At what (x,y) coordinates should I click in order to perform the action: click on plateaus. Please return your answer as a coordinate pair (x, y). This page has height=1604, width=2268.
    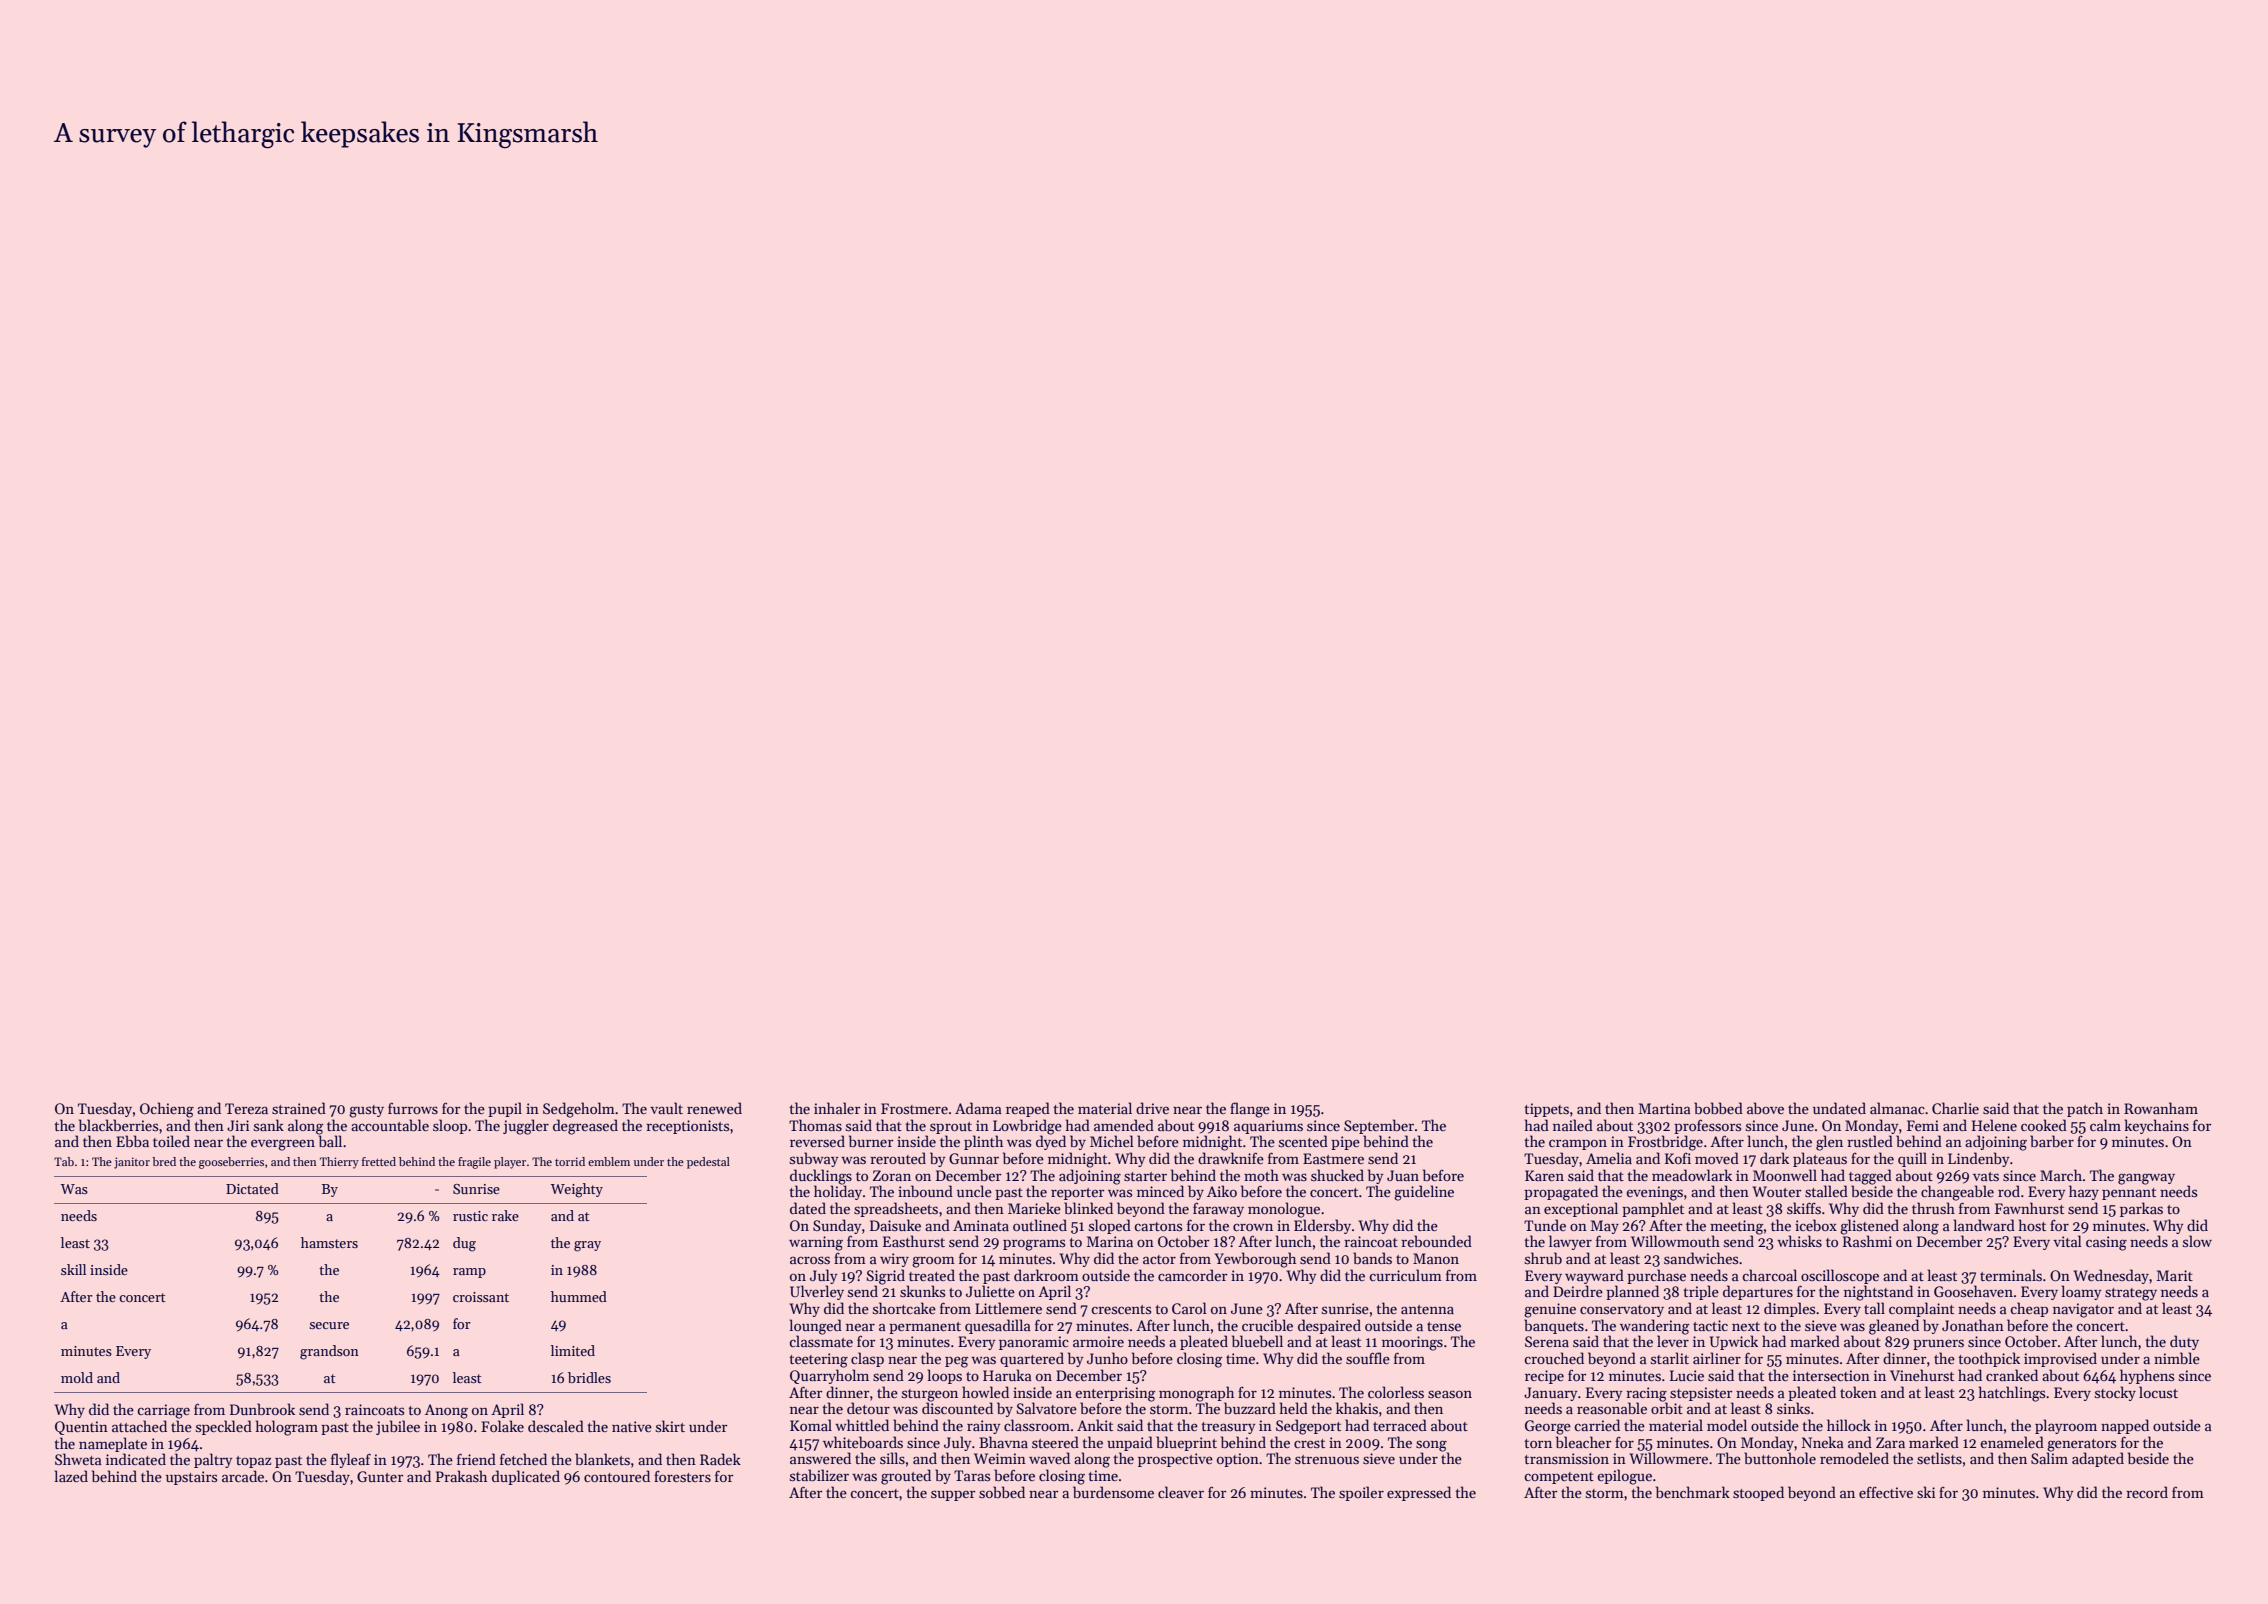
    Looking at the image, I should click on (1820, 1159).
